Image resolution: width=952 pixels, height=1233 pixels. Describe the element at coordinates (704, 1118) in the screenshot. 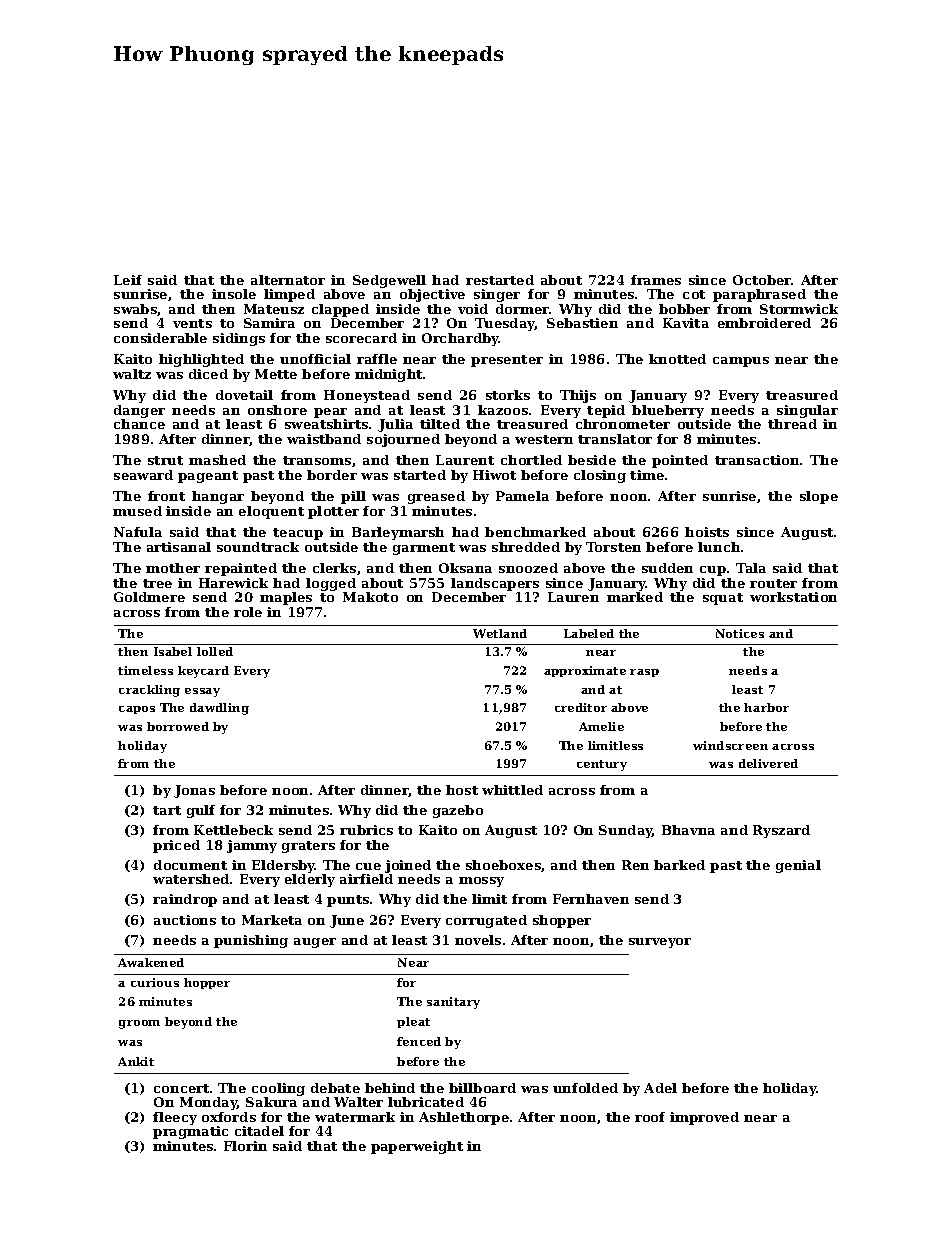

I see `improved` at that location.
